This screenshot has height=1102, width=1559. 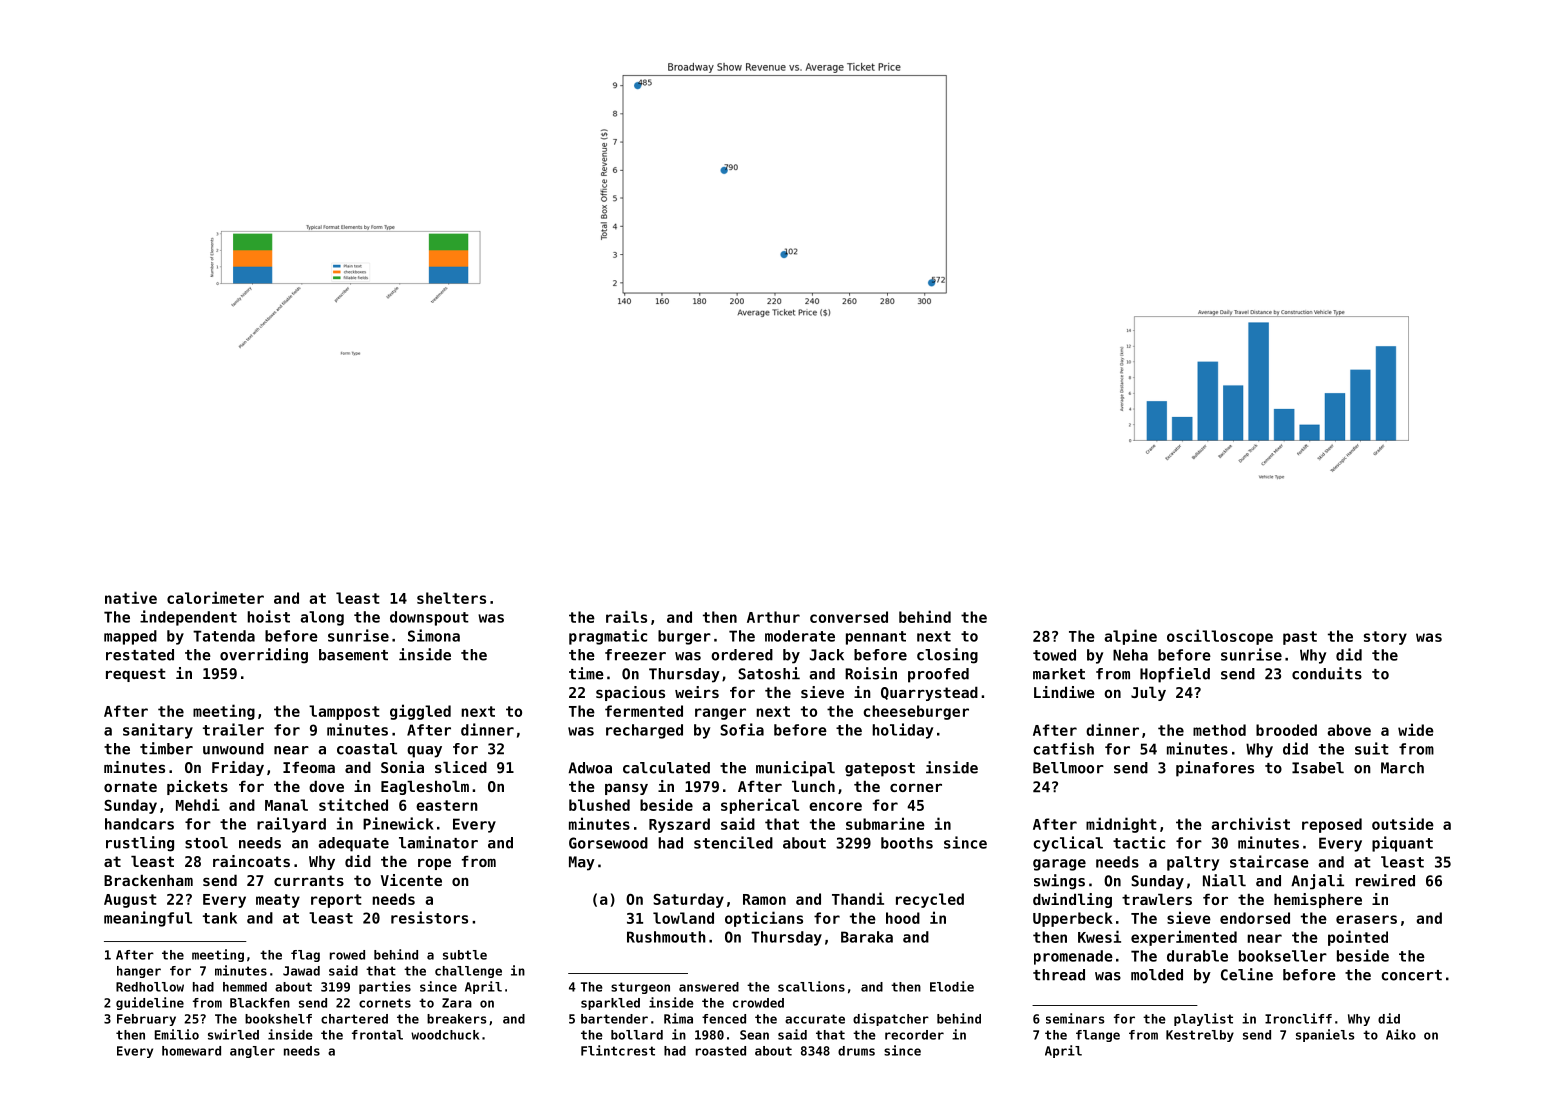 I want to click on pennant, so click(x=876, y=638).
